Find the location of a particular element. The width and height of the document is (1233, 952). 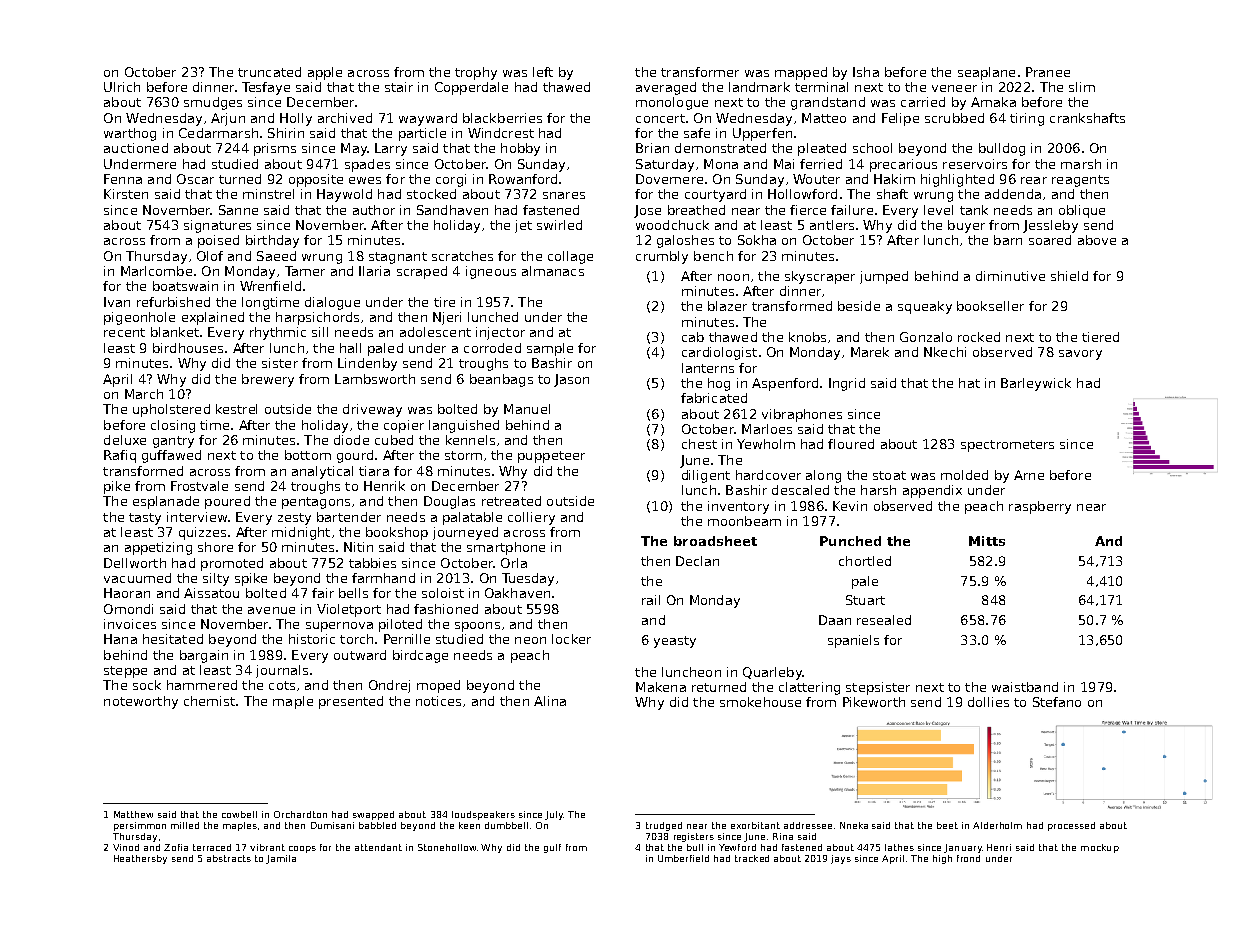

reservoirs is located at coordinates (975, 164).
